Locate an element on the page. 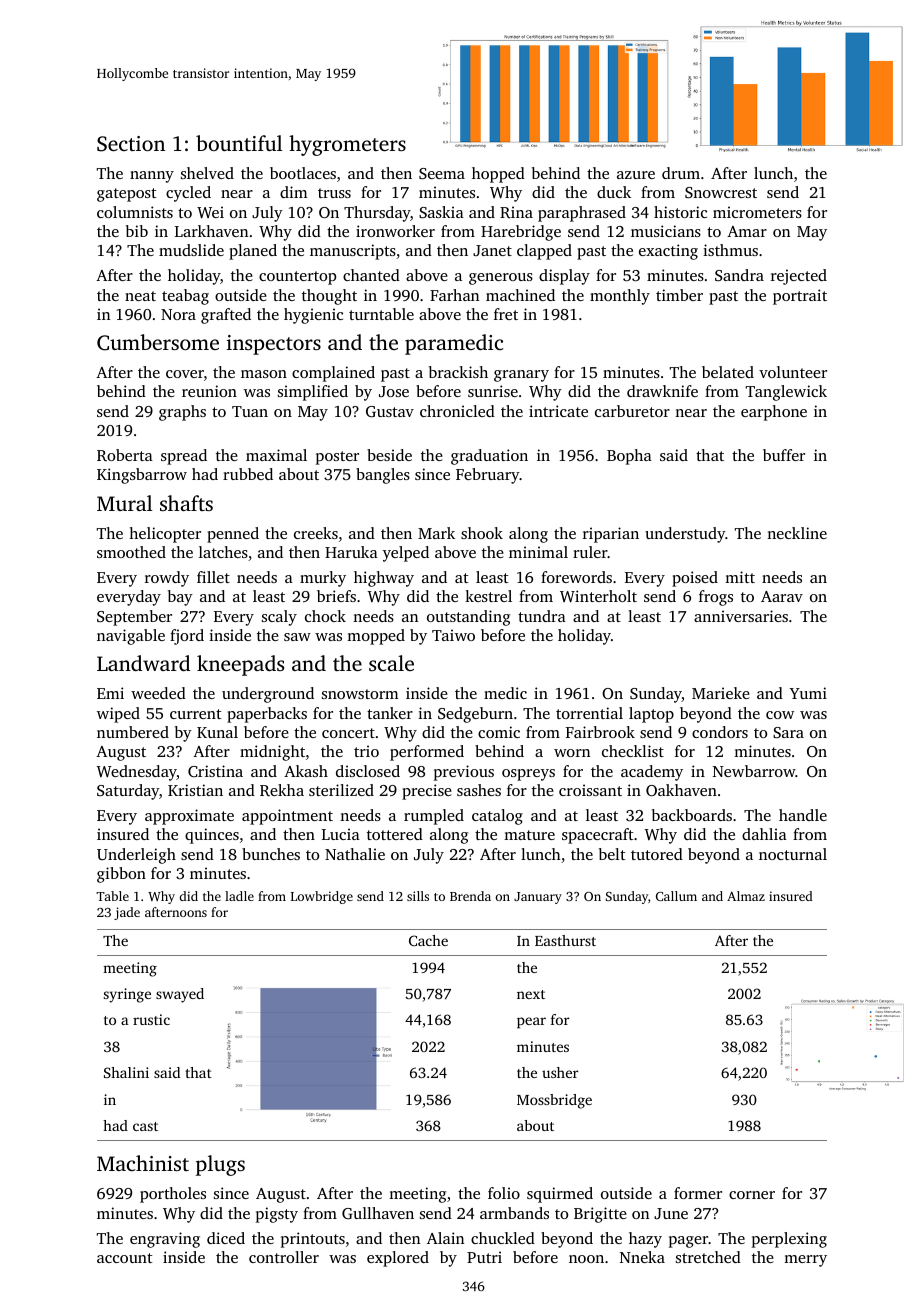 This page has height=1314, width=924. hopped is located at coordinates (498, 175).
